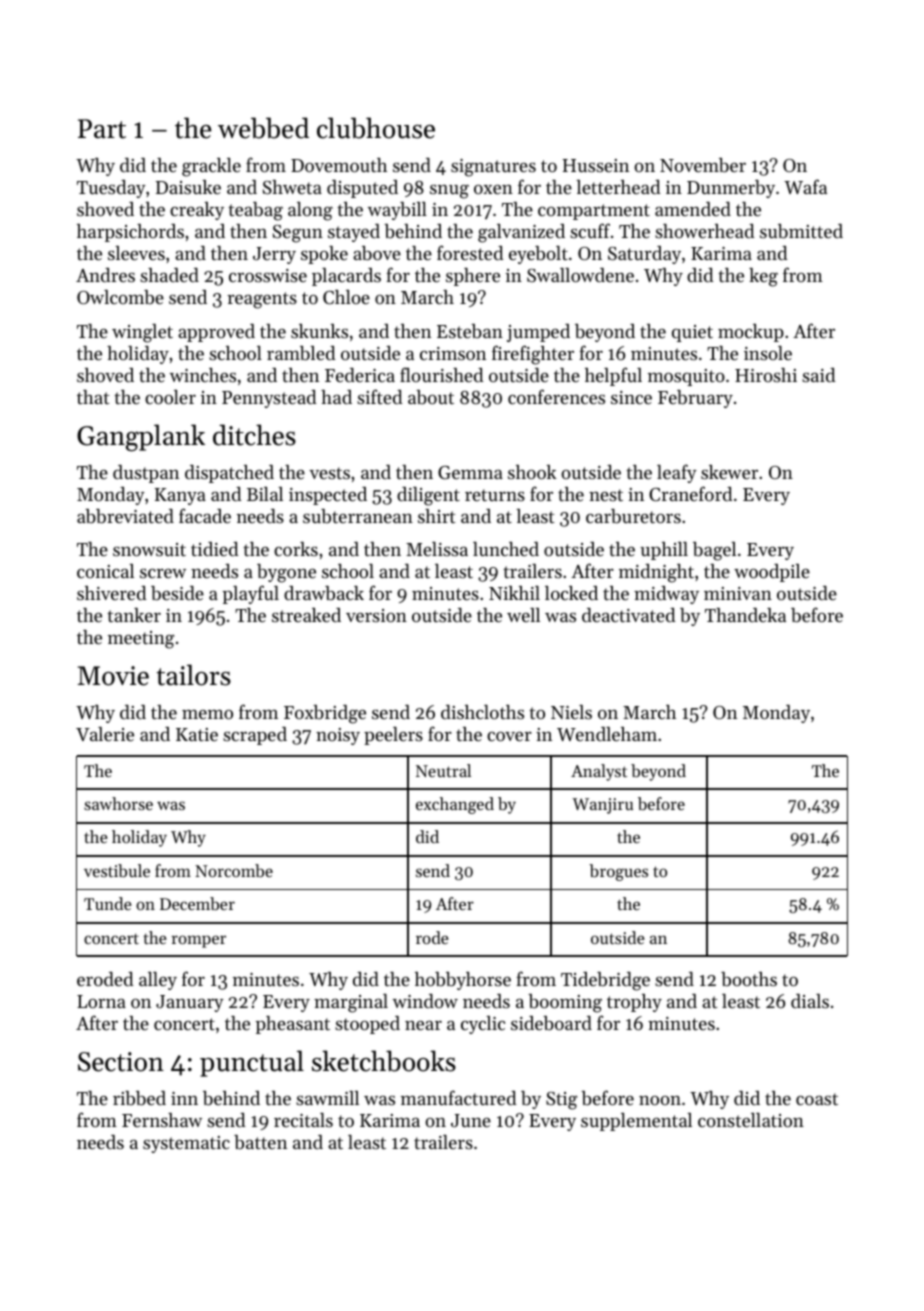 This image has width=924, height=1311. I want to click on systematic, so click(186, 1144).
